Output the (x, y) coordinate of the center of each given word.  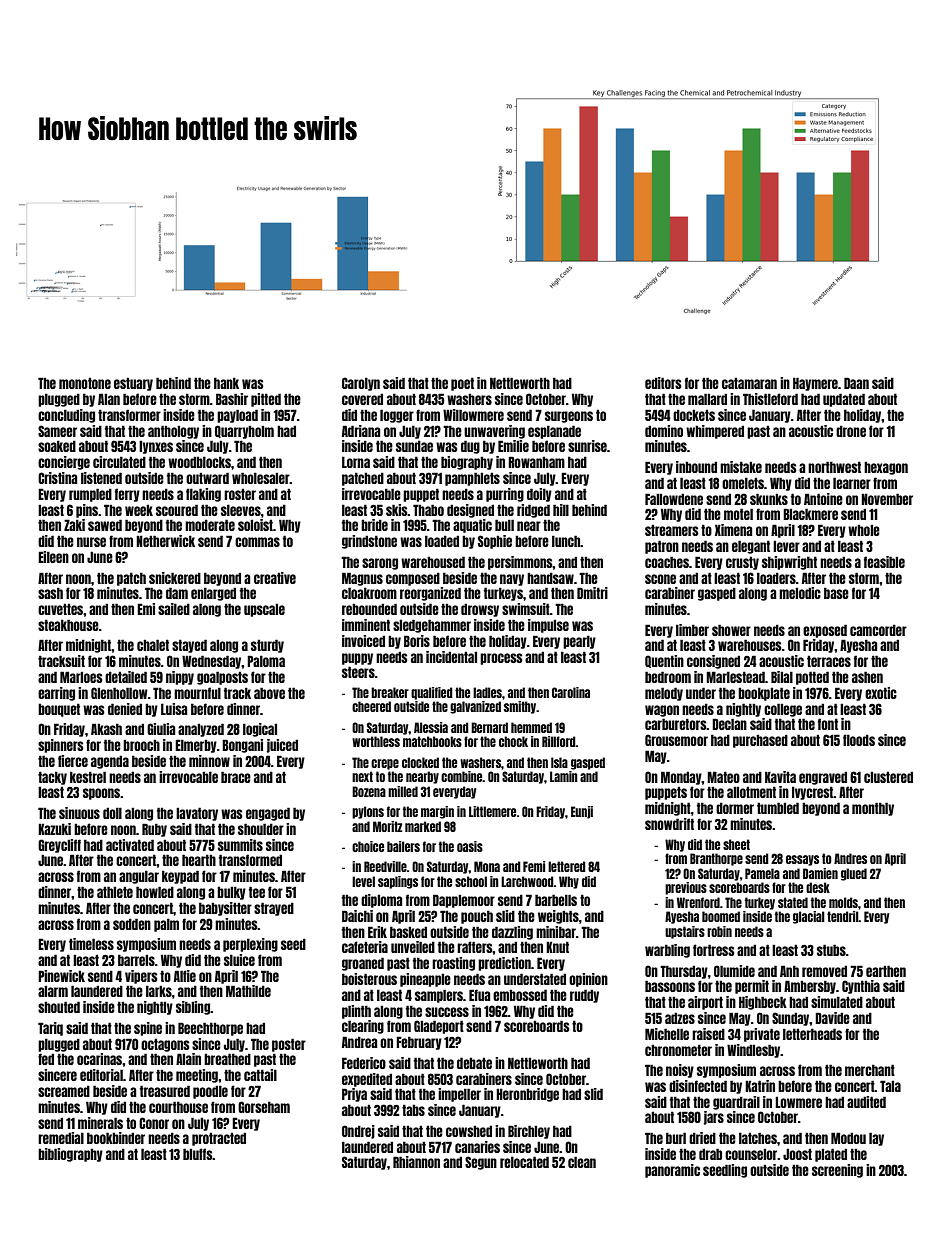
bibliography (70, 1155)
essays (802, 860)
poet (462, 384)
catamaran (749, 383)
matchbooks (432, 741)
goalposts (222, 678)
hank (226, 383)
